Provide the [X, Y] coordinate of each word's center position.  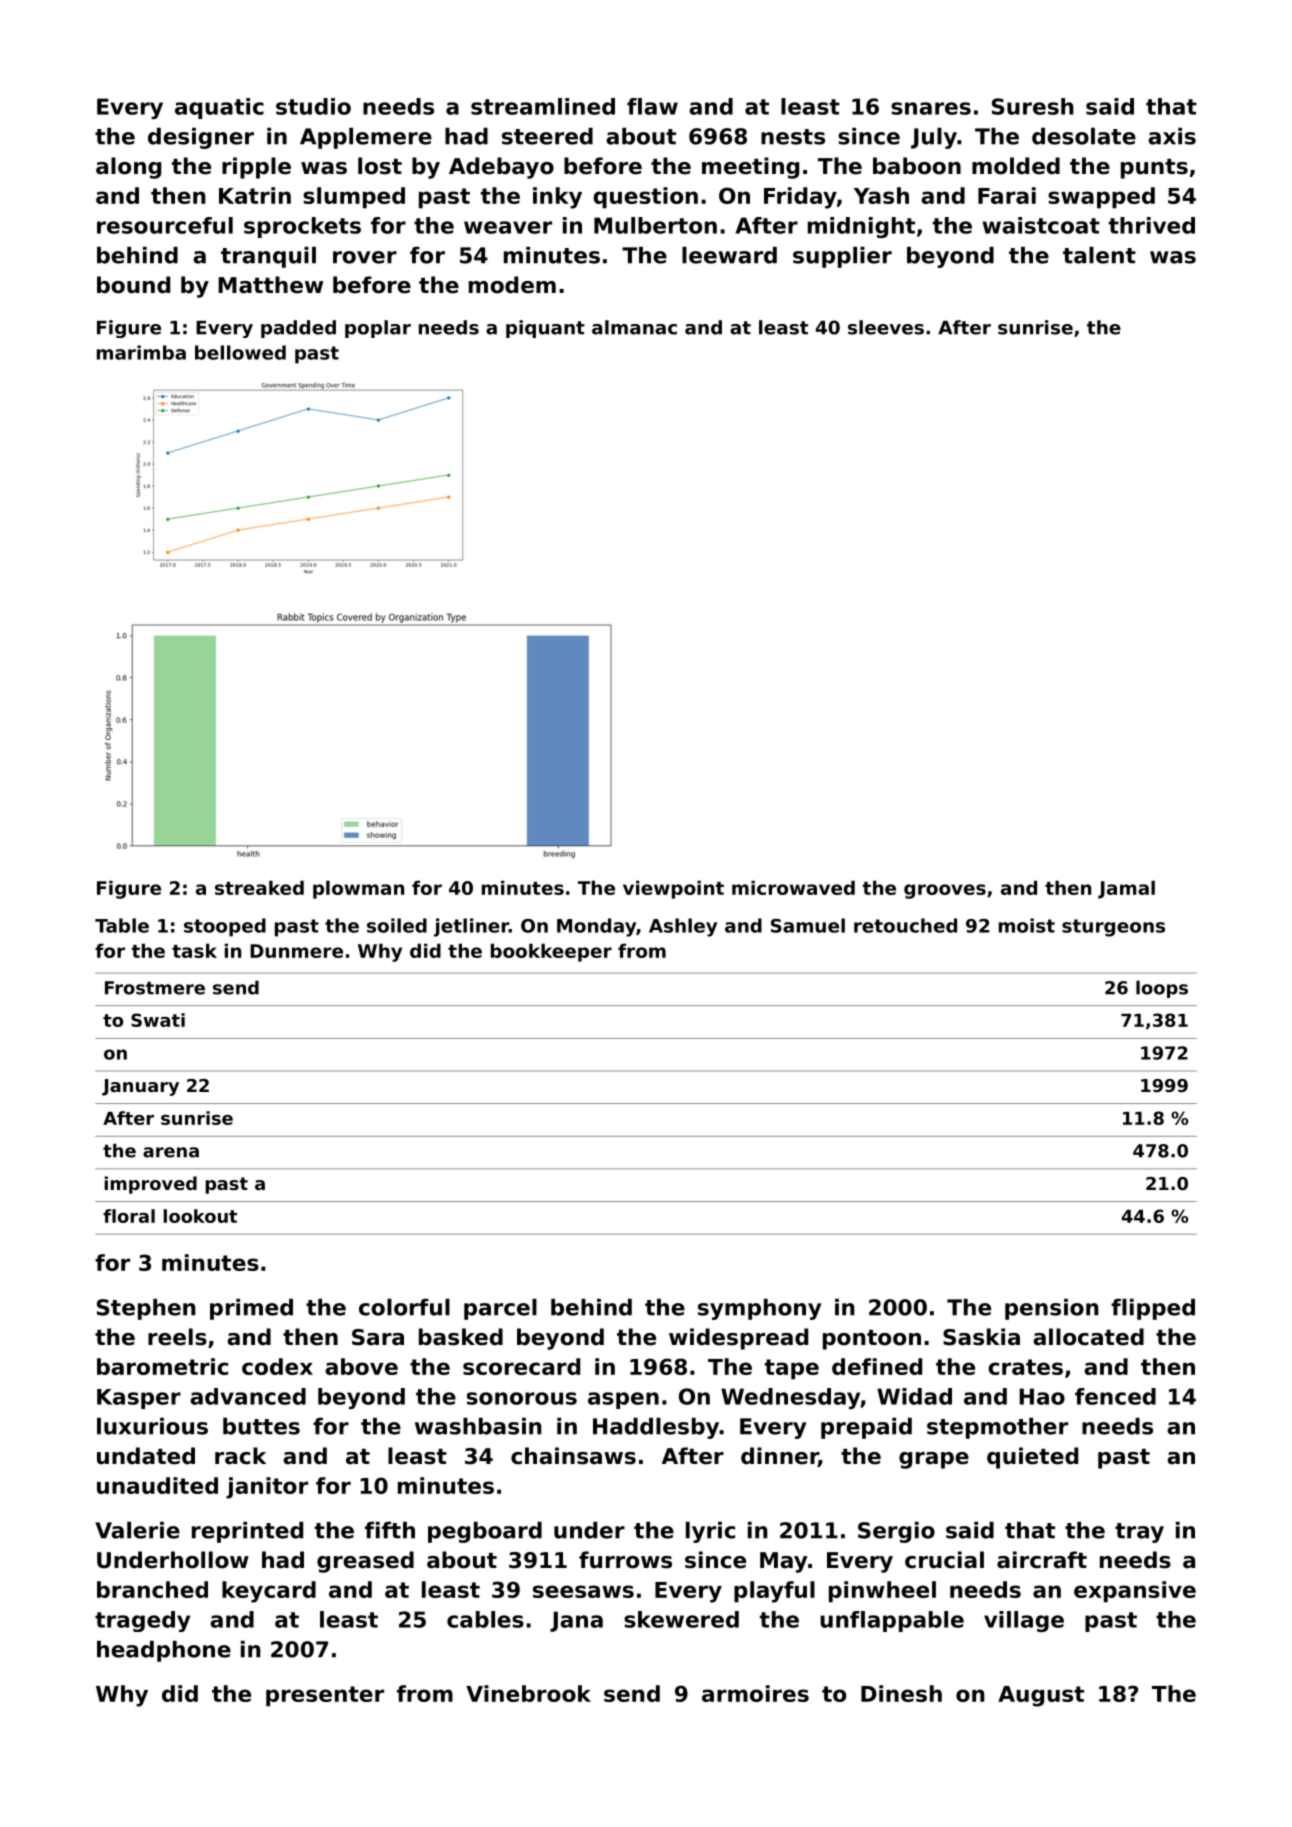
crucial [944, 1560]
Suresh [1033, 106]
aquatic [219, 108]
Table [122, 925]
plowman [358, 889]
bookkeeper [551, 952]
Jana [576, 1621]
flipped [1153, 1309]
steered [547, 136]
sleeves [886, 327]
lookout [200, 1216]
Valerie [137, 1530]
